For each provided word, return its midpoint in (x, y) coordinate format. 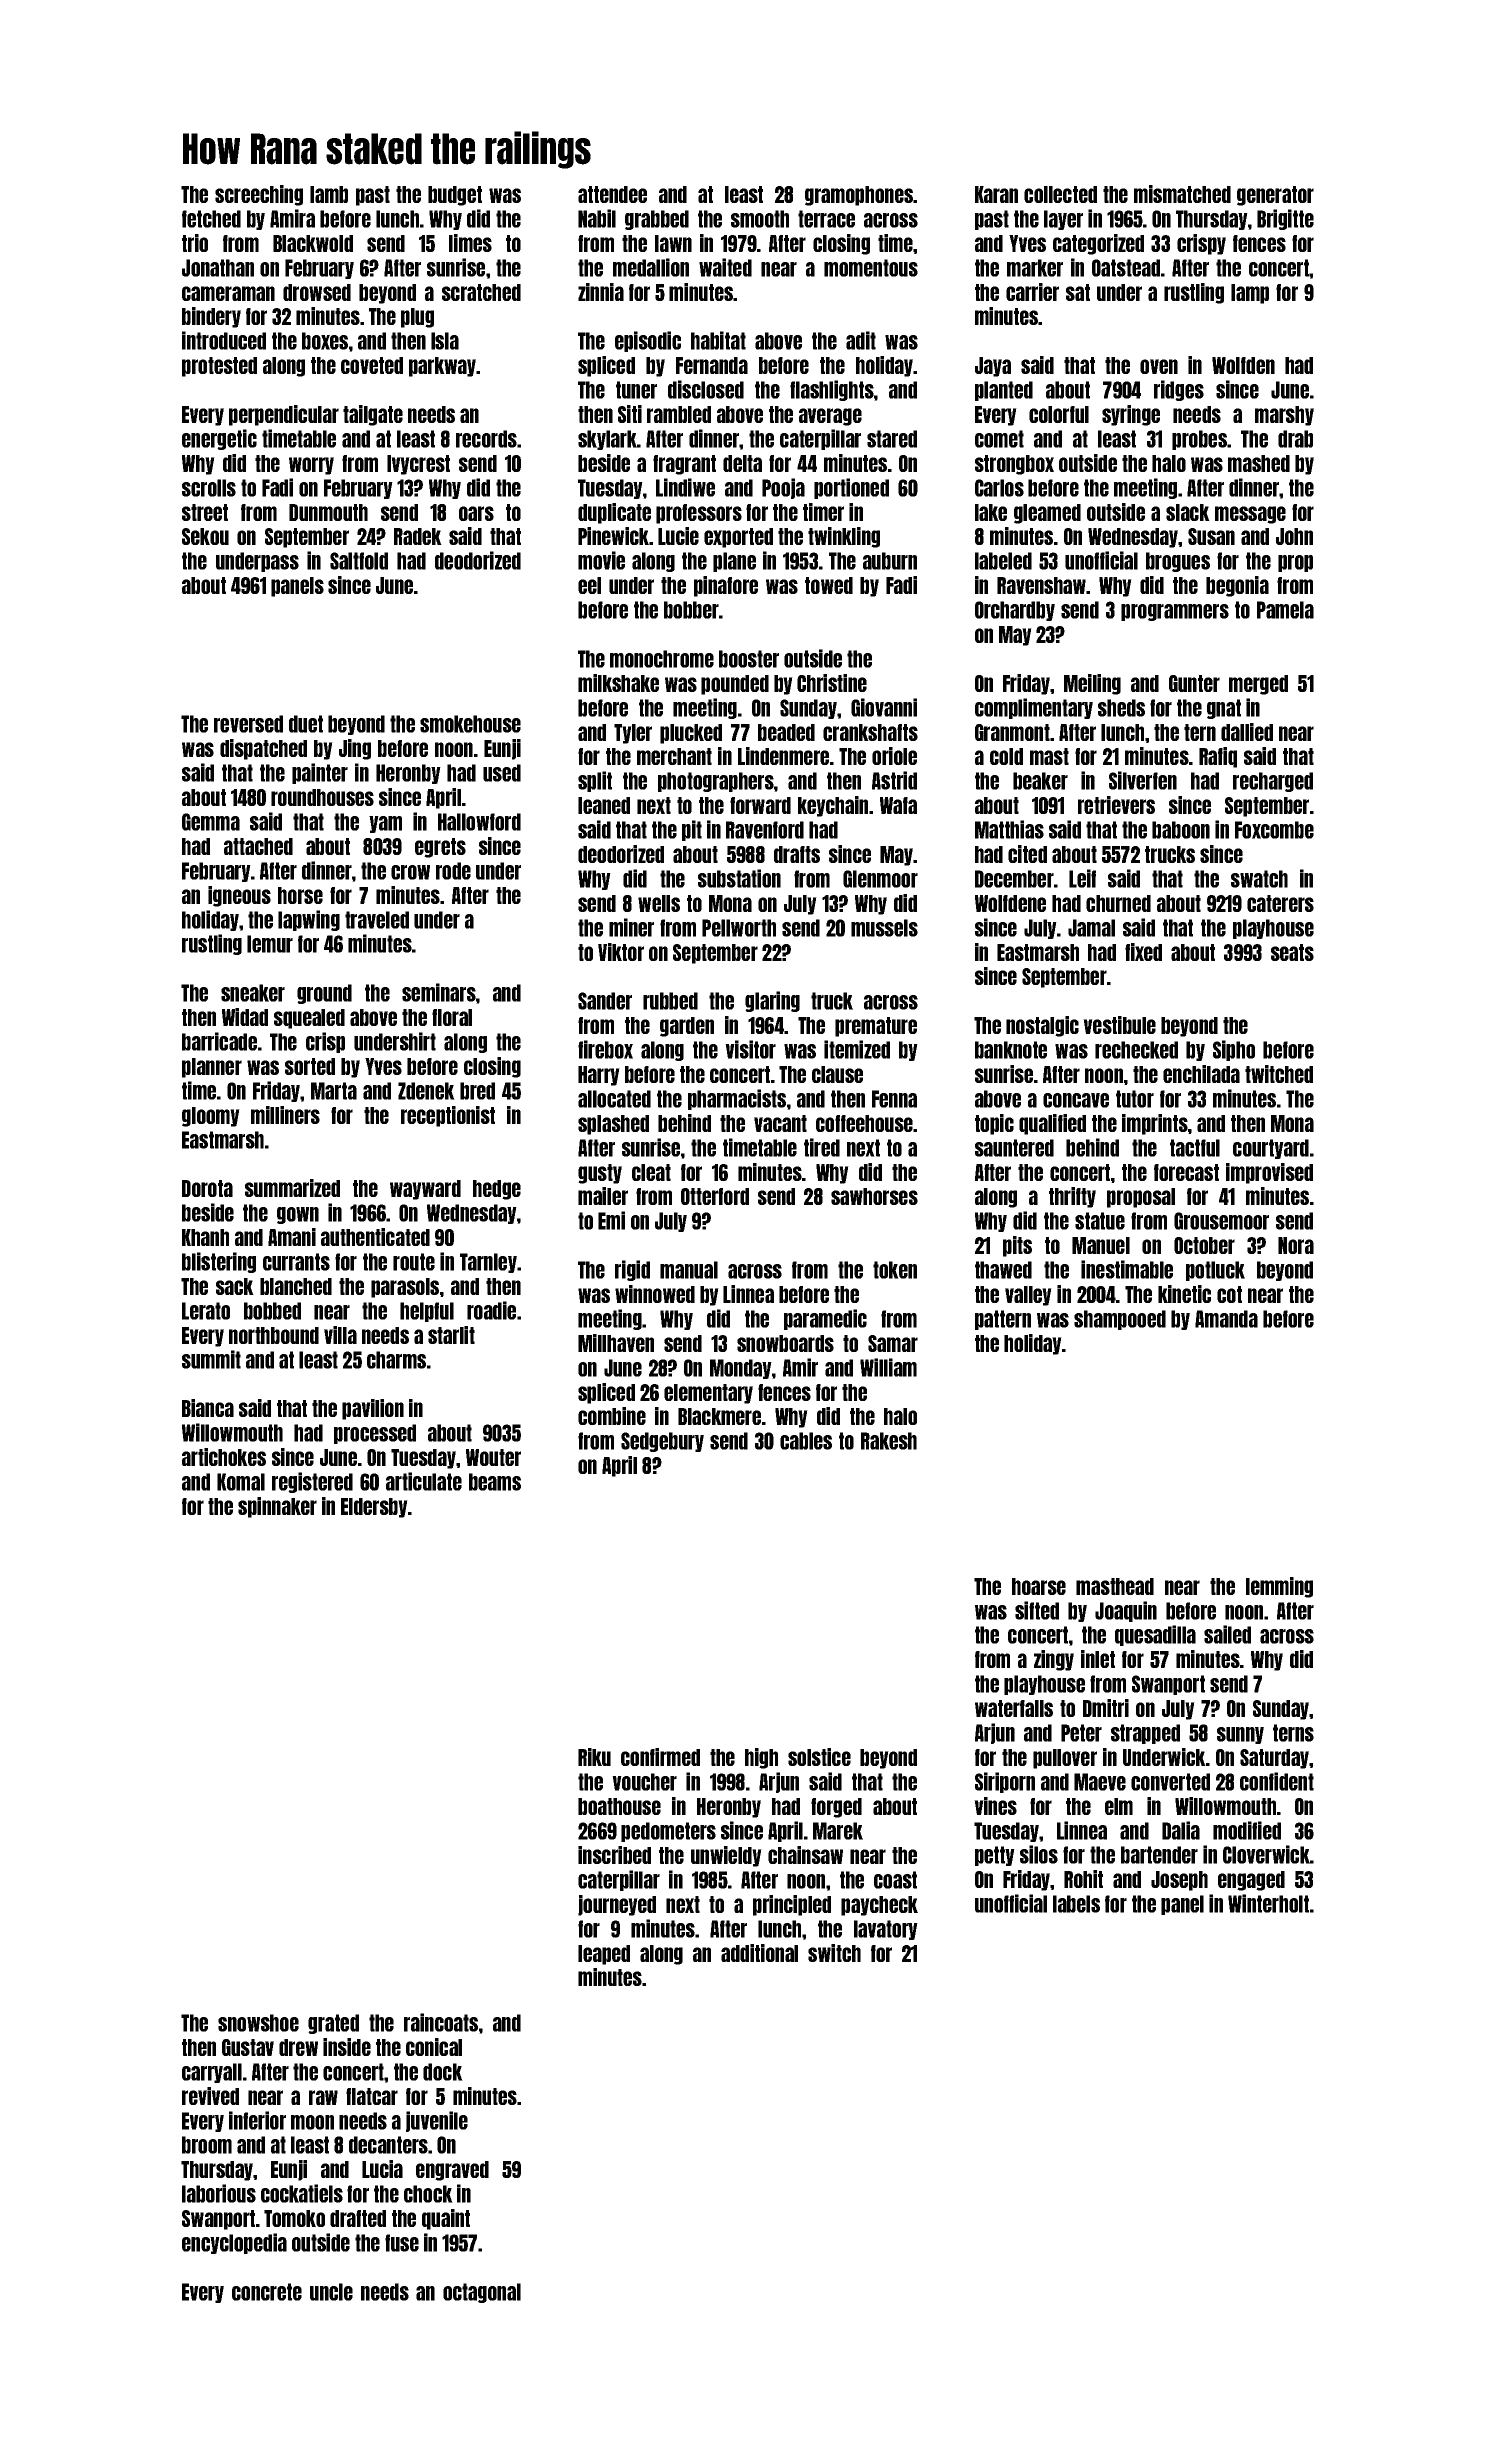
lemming (1279, 1587)
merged (1258, 685)
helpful (427, 1312)
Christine (832, 683)
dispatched (263, 749)
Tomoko (294, 2218)
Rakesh (889, 1441)
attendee (612, 194)
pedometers (668, 1832)
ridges (1179, 390)
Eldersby (374, 1508)
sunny (1240, 1735)
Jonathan (218, 268)
